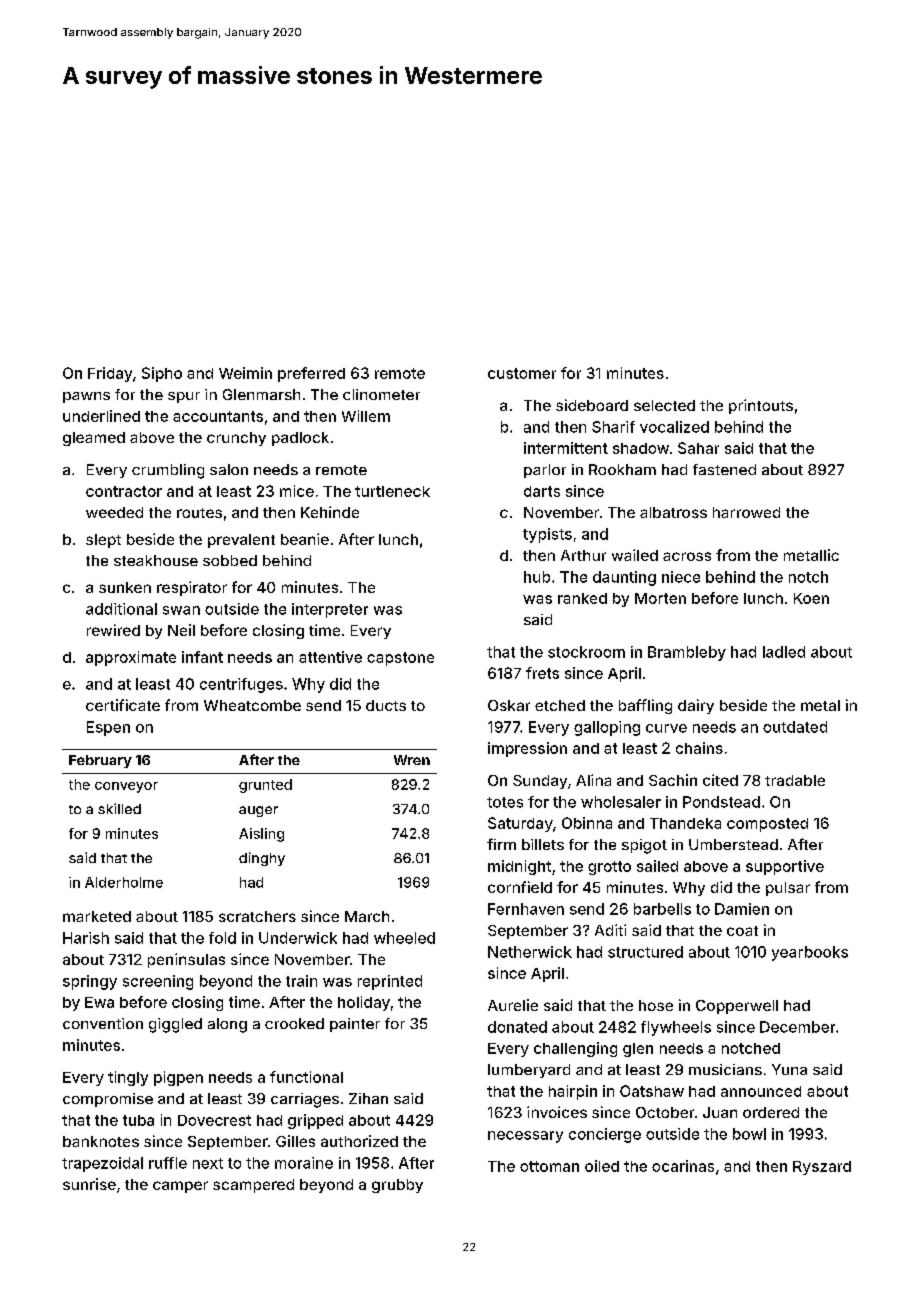 This screenshot has width=924, height=1311. What do you see at coordinates (245, 373) in the screenshot?
I see `Weimin` at bounding box center [245, 373].
